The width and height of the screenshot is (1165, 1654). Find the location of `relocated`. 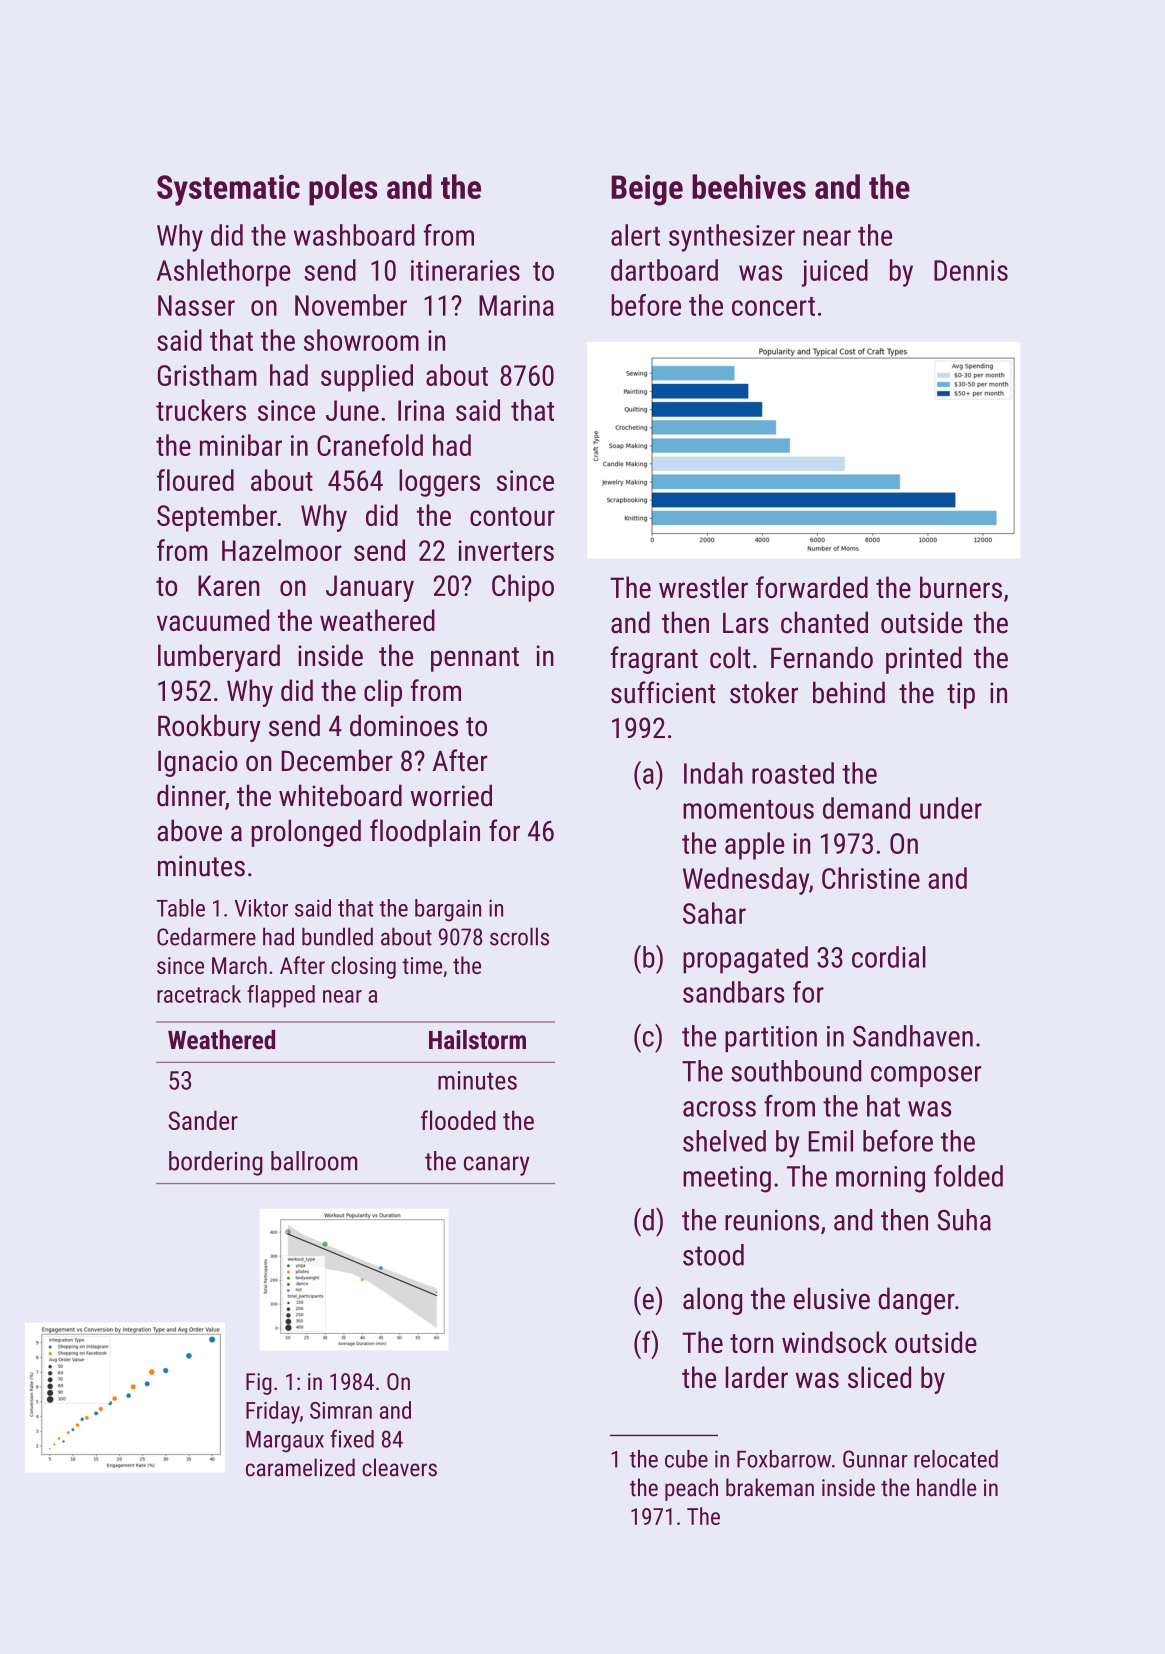

relocated is located at coordinates (956, 1459).
